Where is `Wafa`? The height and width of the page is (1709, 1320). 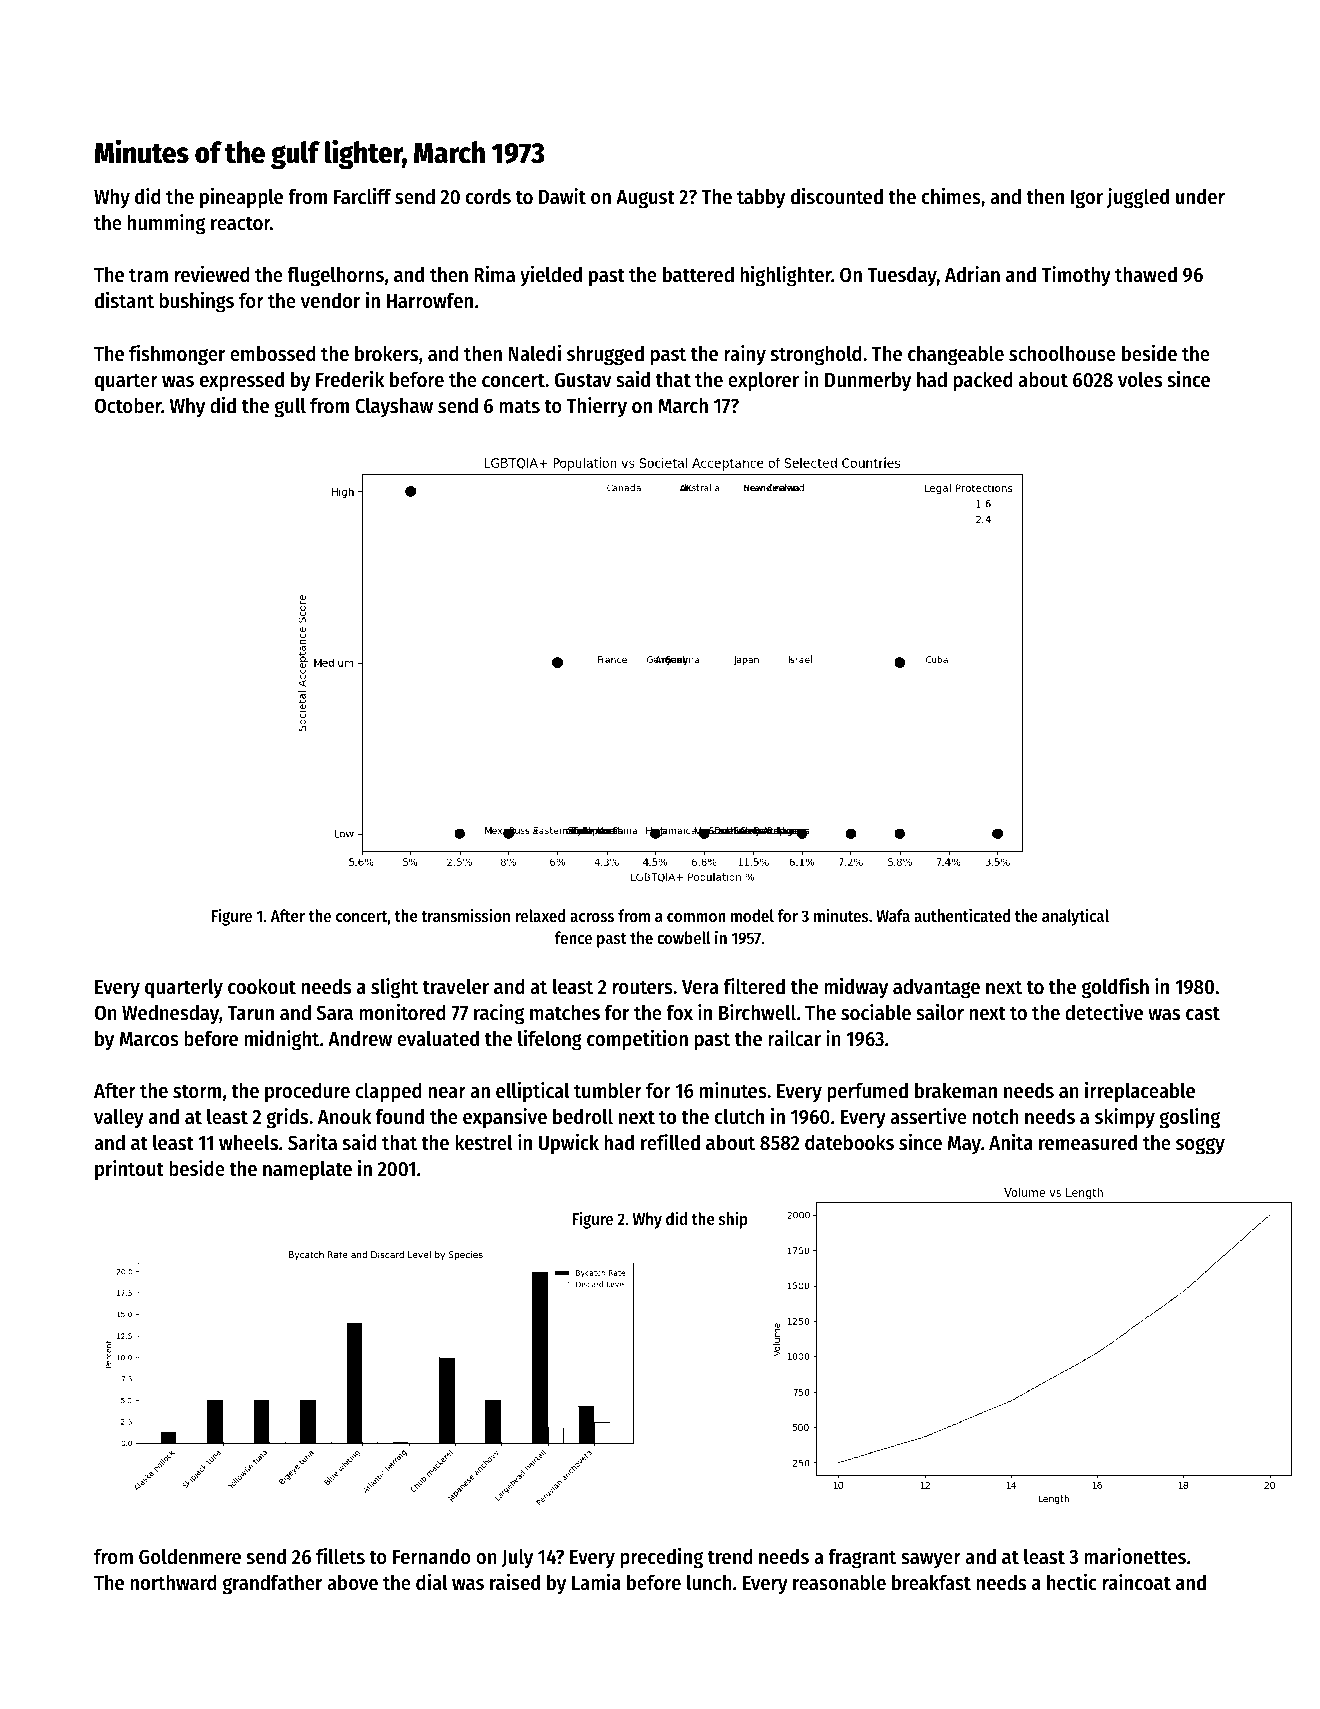
Wafa is located at coordinates (893, 915).
